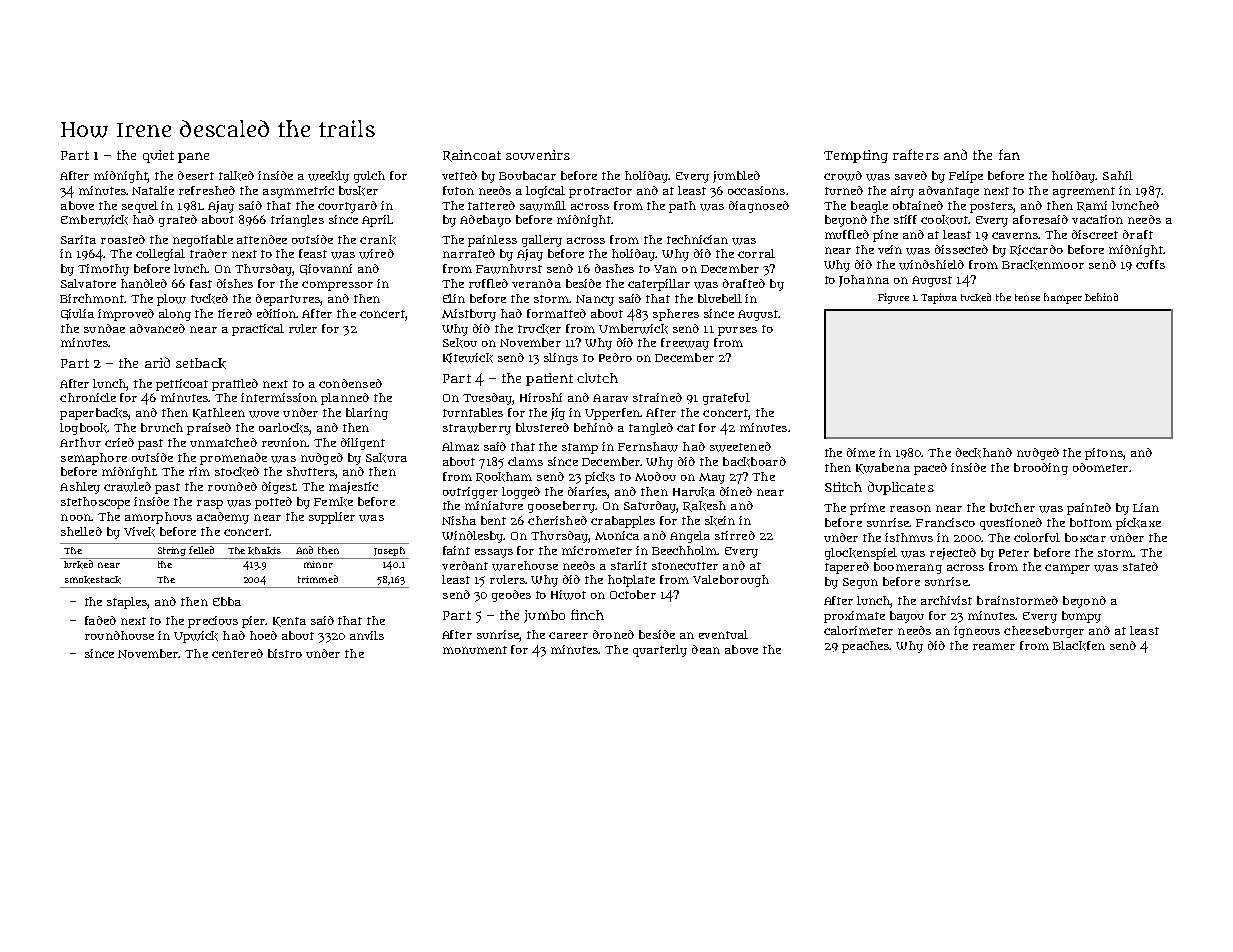 The height and width of the screenshot is (952, 1233). What do you see at coordinates (1100, 467) in the screenshot?
I see `odometer` at bounding box center [1100, 467].
